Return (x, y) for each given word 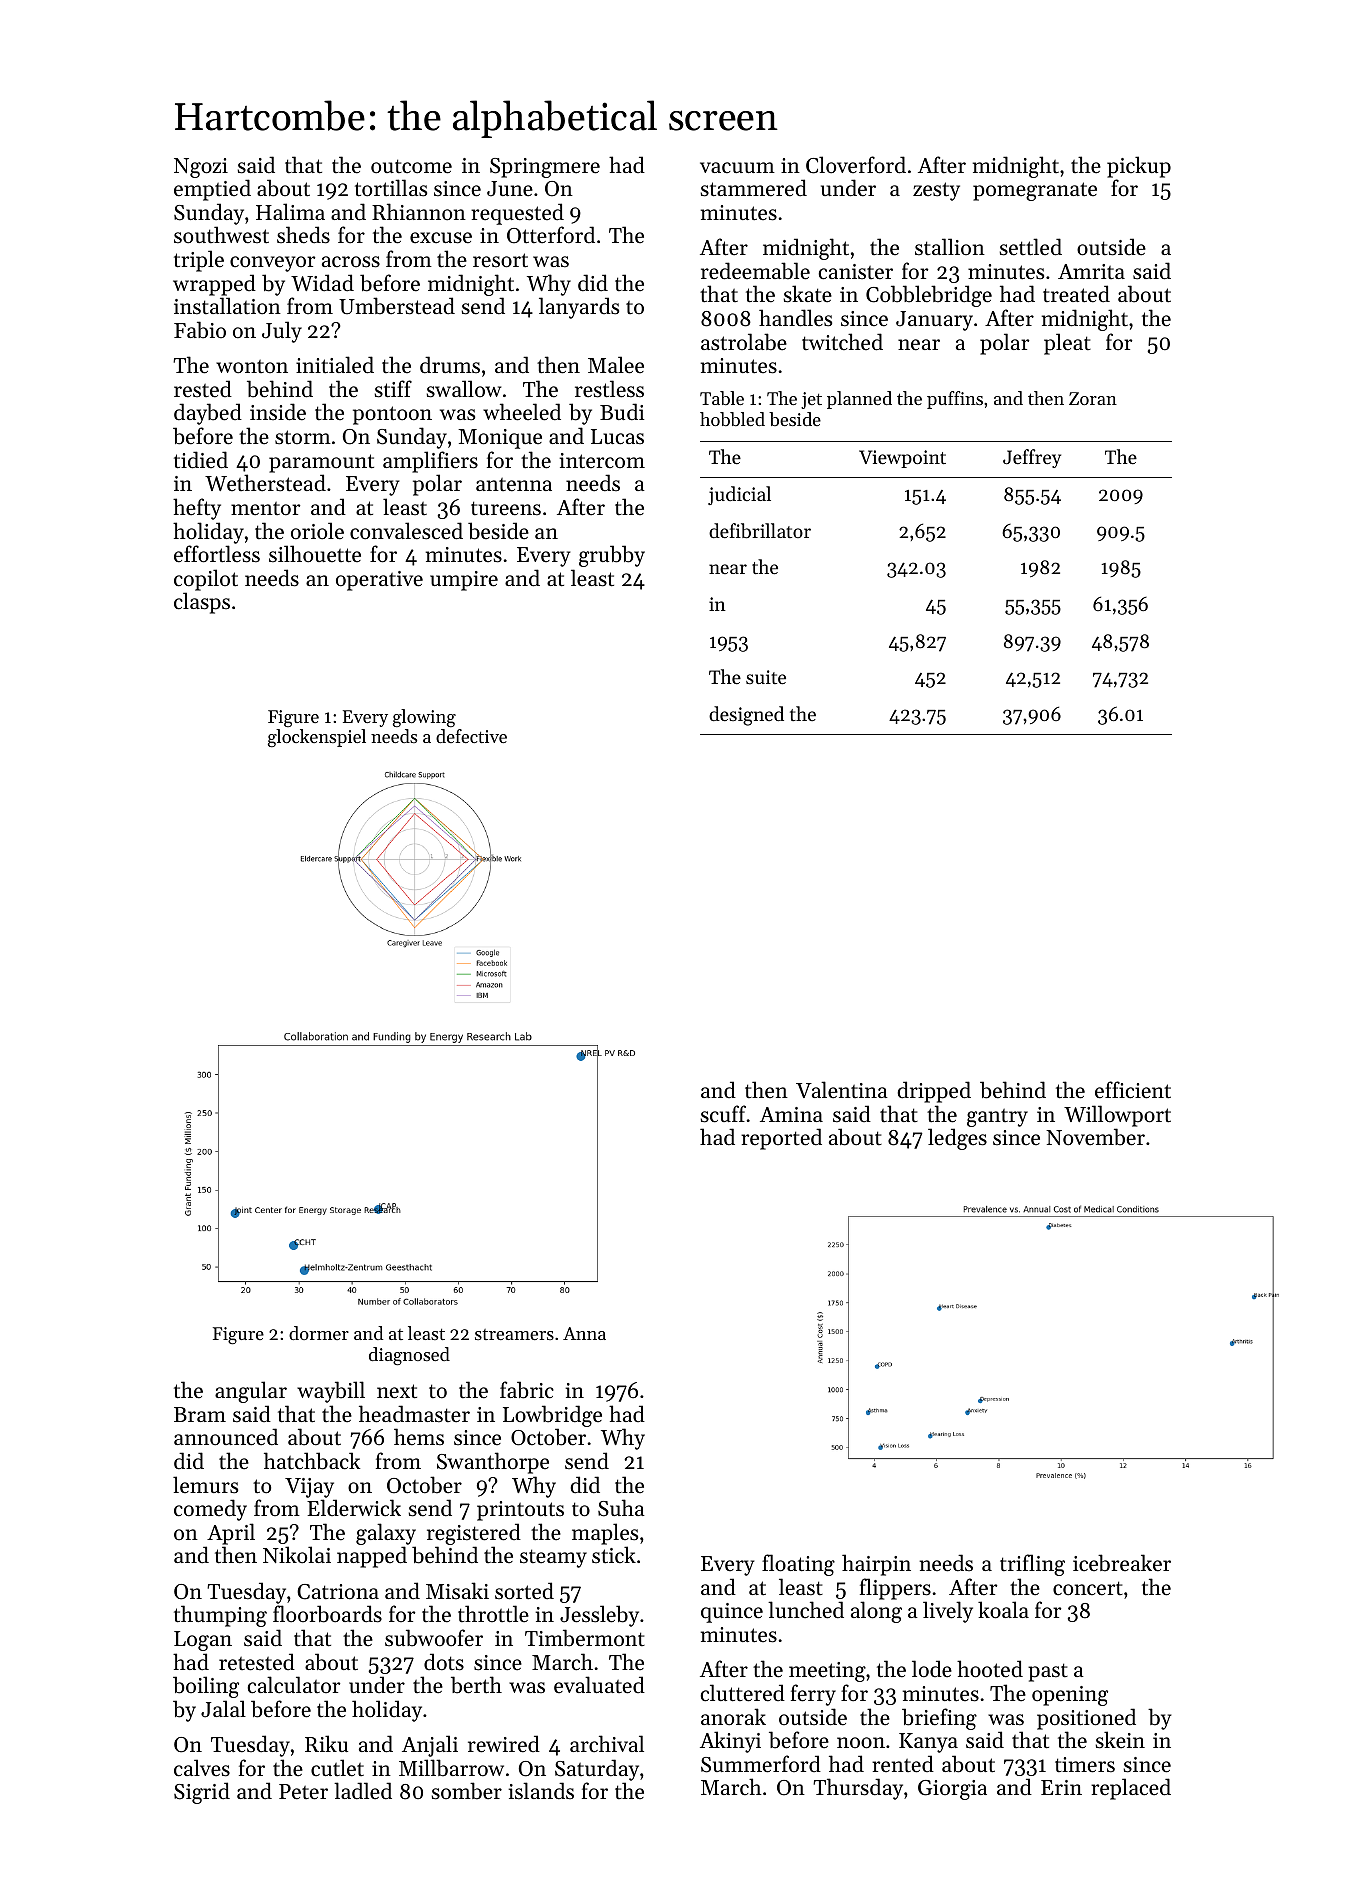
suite (766, 677)
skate (808, 294)
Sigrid (202, 1793)
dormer (319, 1333)
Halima (290, 211)
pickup (1139, 167)
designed (746, 716)
